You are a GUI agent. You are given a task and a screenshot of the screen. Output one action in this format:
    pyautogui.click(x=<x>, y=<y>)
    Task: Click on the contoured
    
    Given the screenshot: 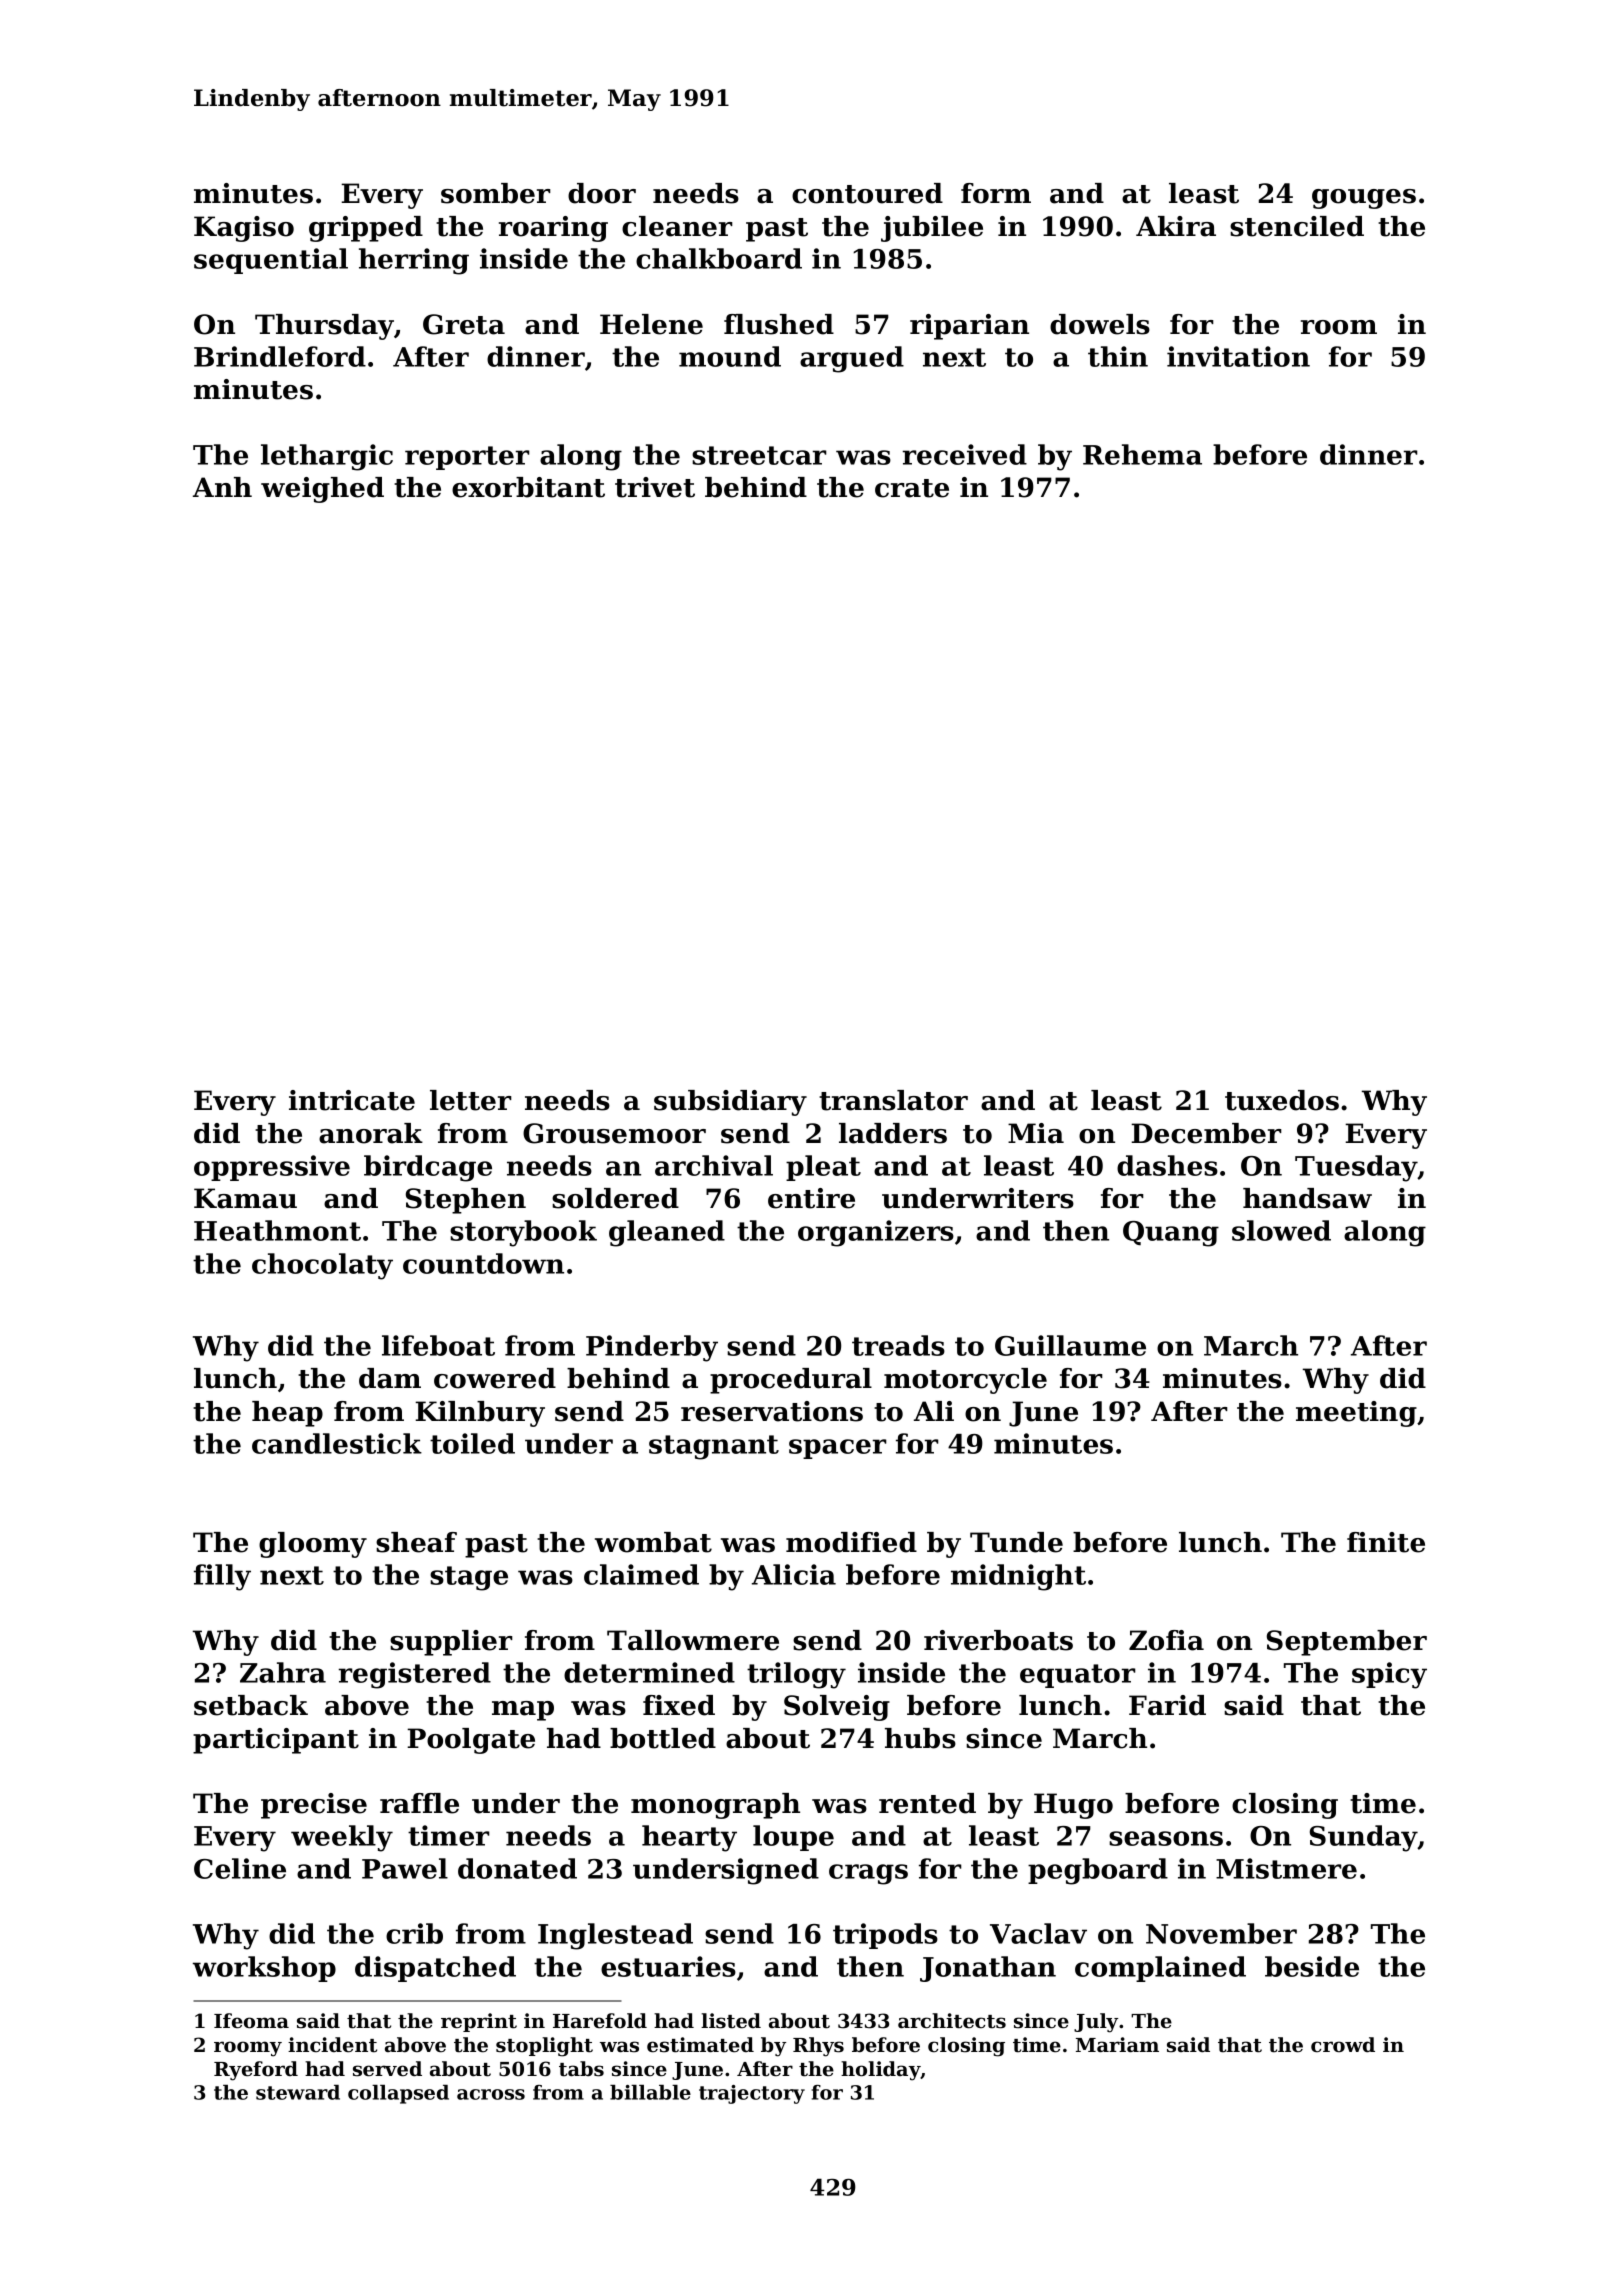 What is the action you would take?
    pyautogui.click(x=867, y=193)
